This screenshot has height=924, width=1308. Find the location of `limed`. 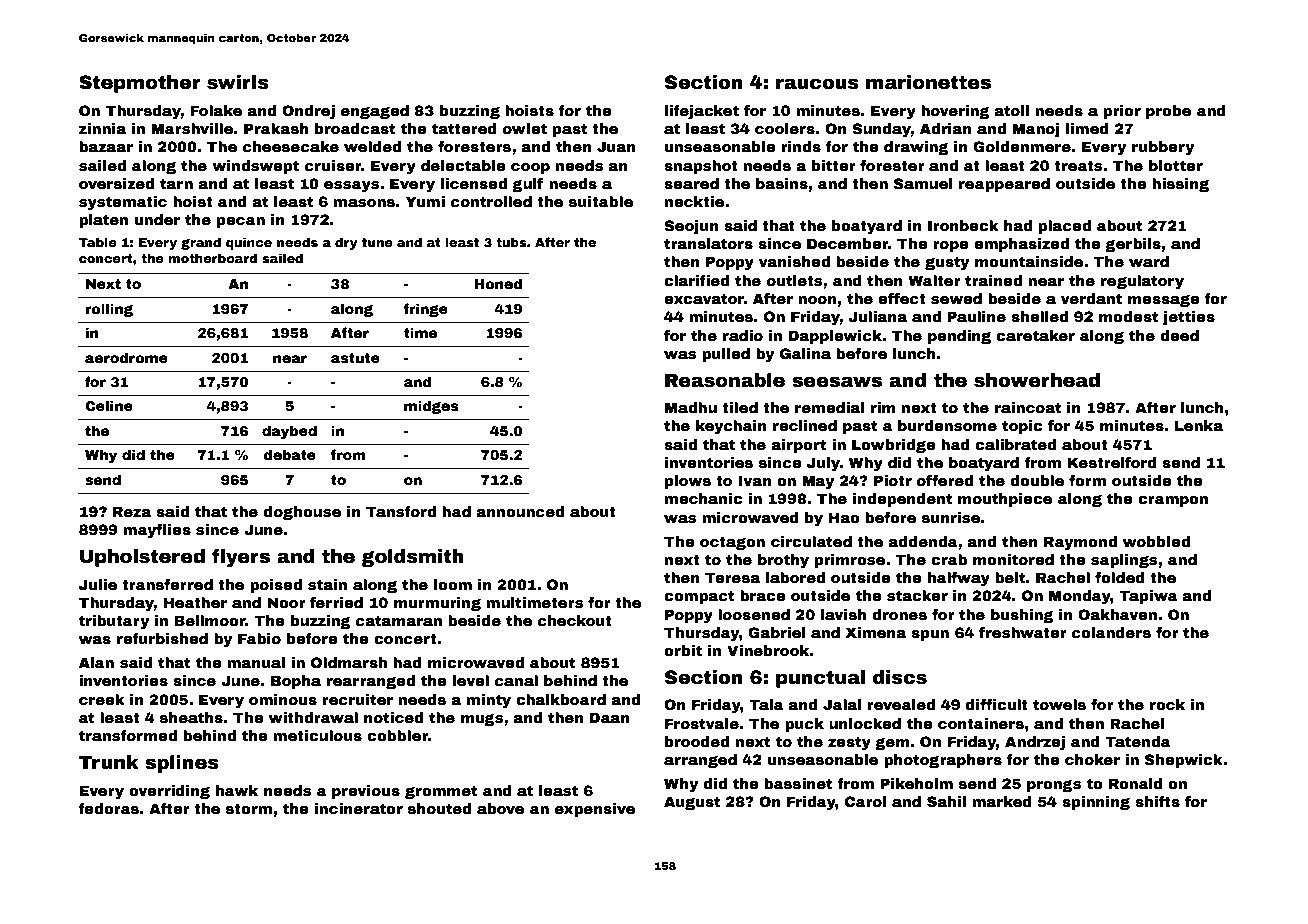

limed is located at coordinates (1087, 128).
